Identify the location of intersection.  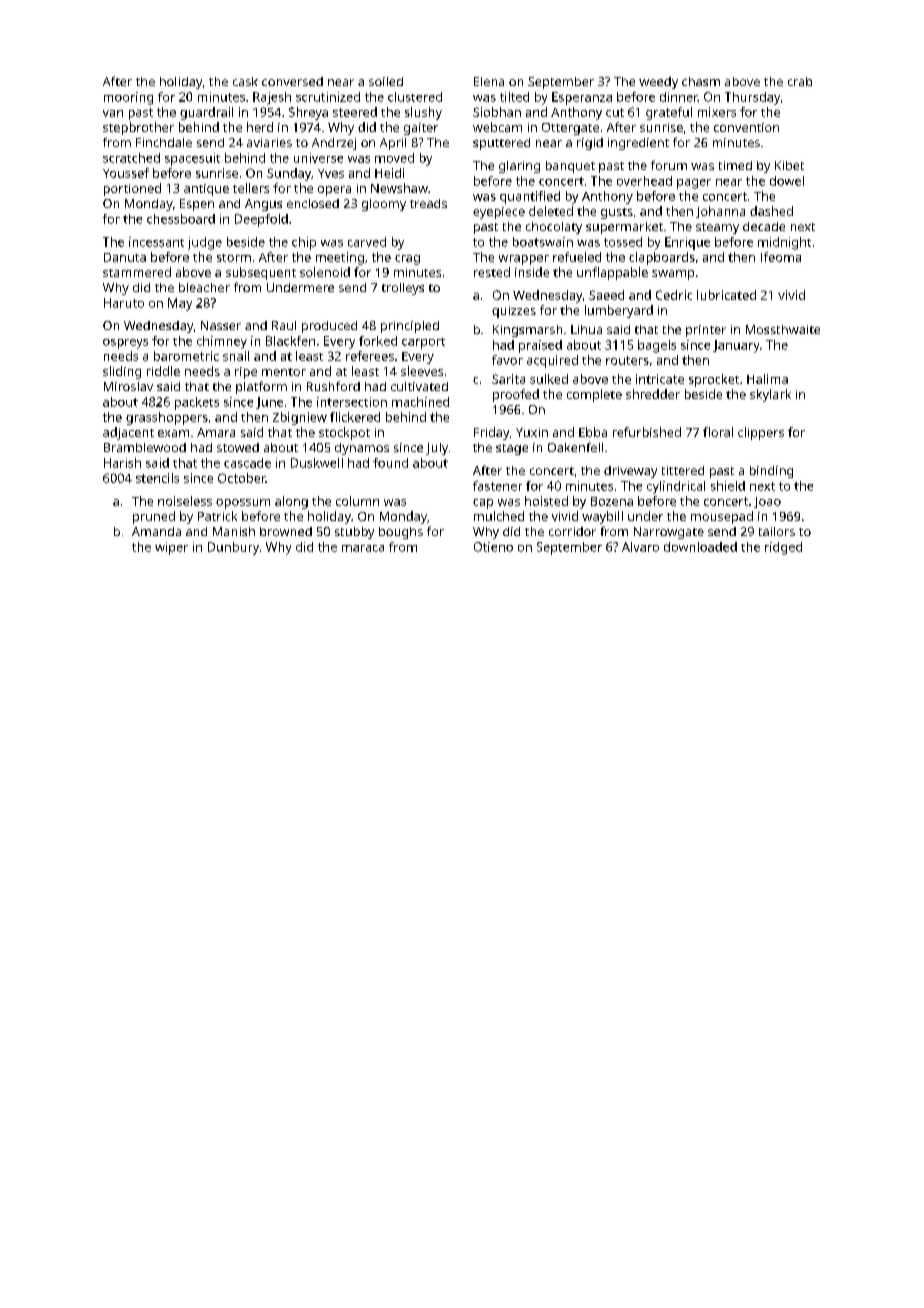
(352, 402).
